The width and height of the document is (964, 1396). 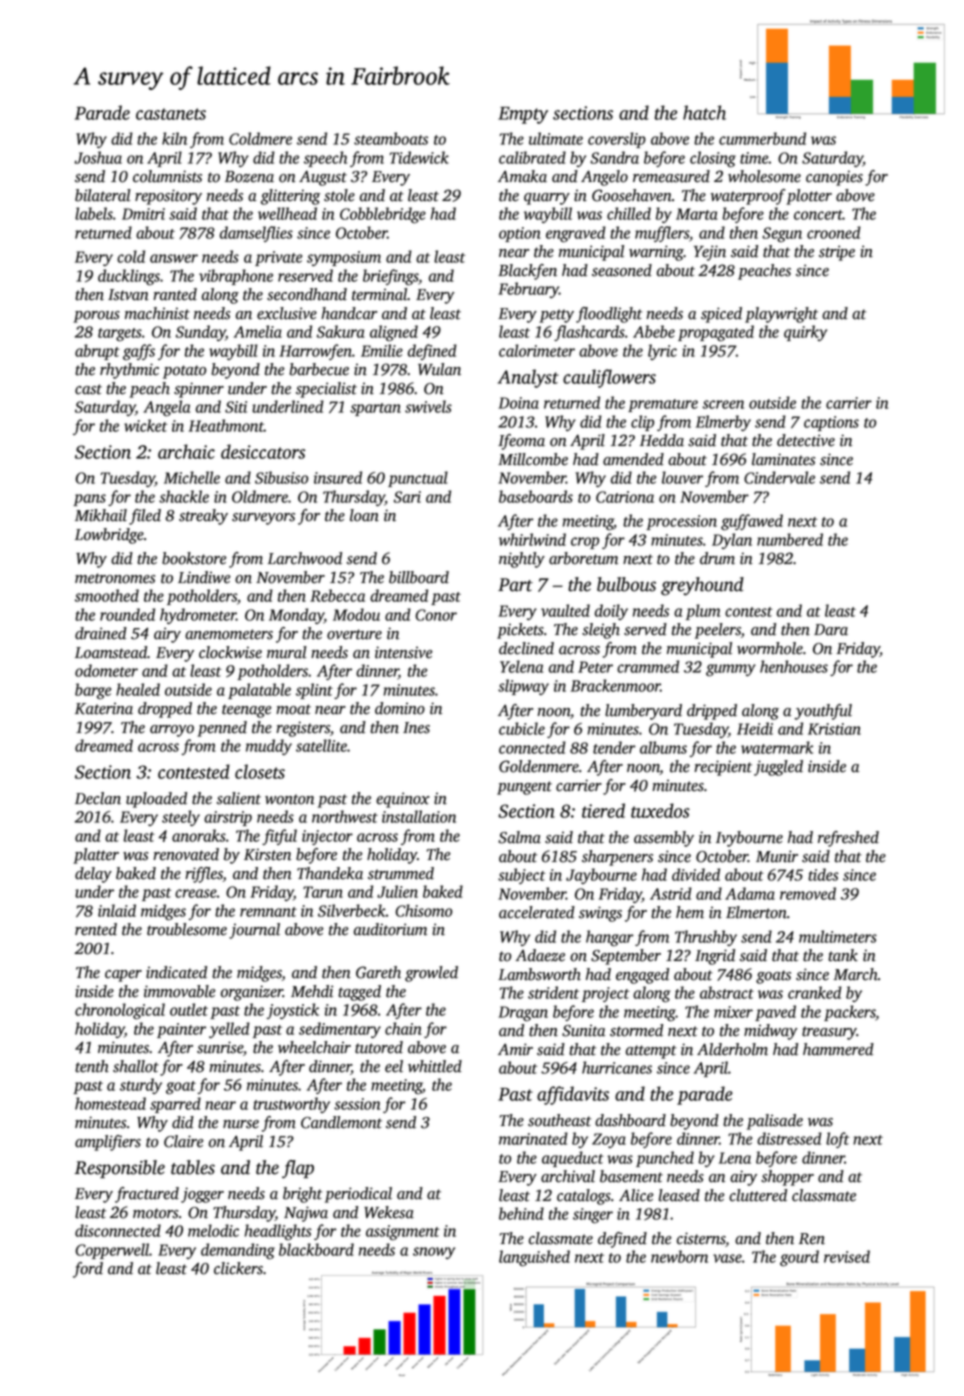 What do you see at coordinates (400, 708) in the document?
I see `domino` at bounding box center [400, 708].
